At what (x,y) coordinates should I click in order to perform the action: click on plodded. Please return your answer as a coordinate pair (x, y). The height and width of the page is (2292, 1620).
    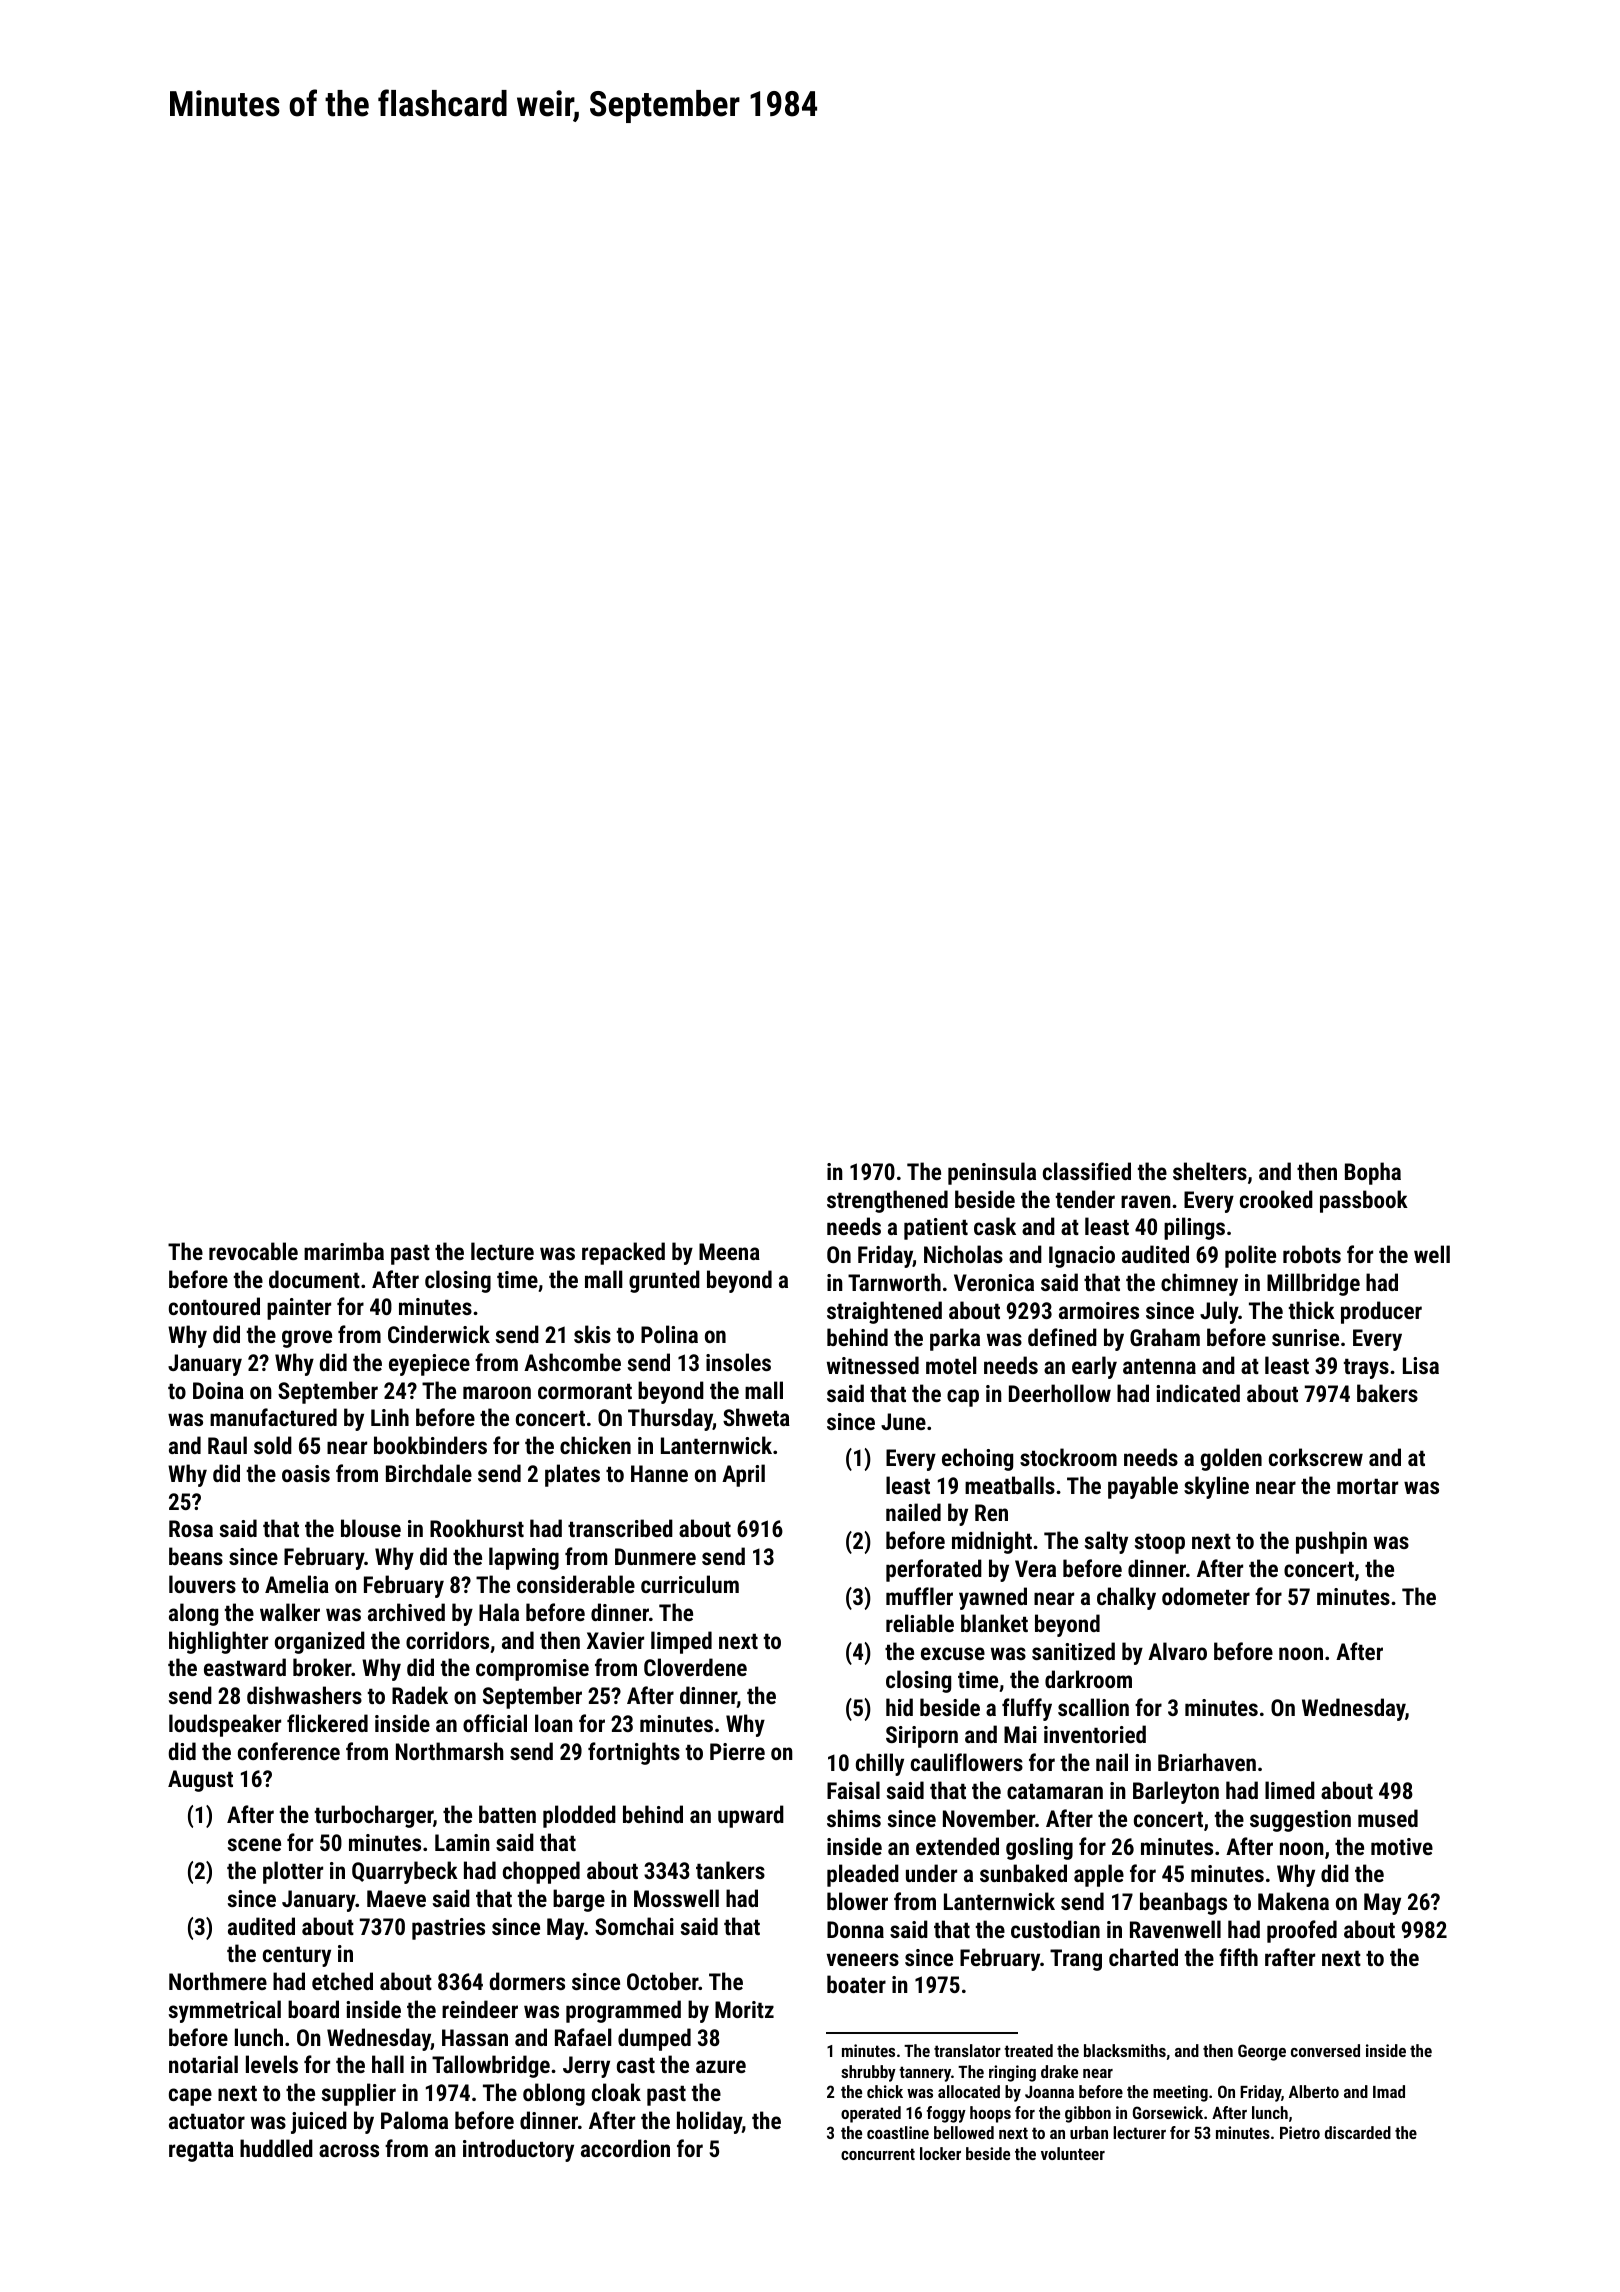
    Looking at the image, I should click on (579, 1816).
